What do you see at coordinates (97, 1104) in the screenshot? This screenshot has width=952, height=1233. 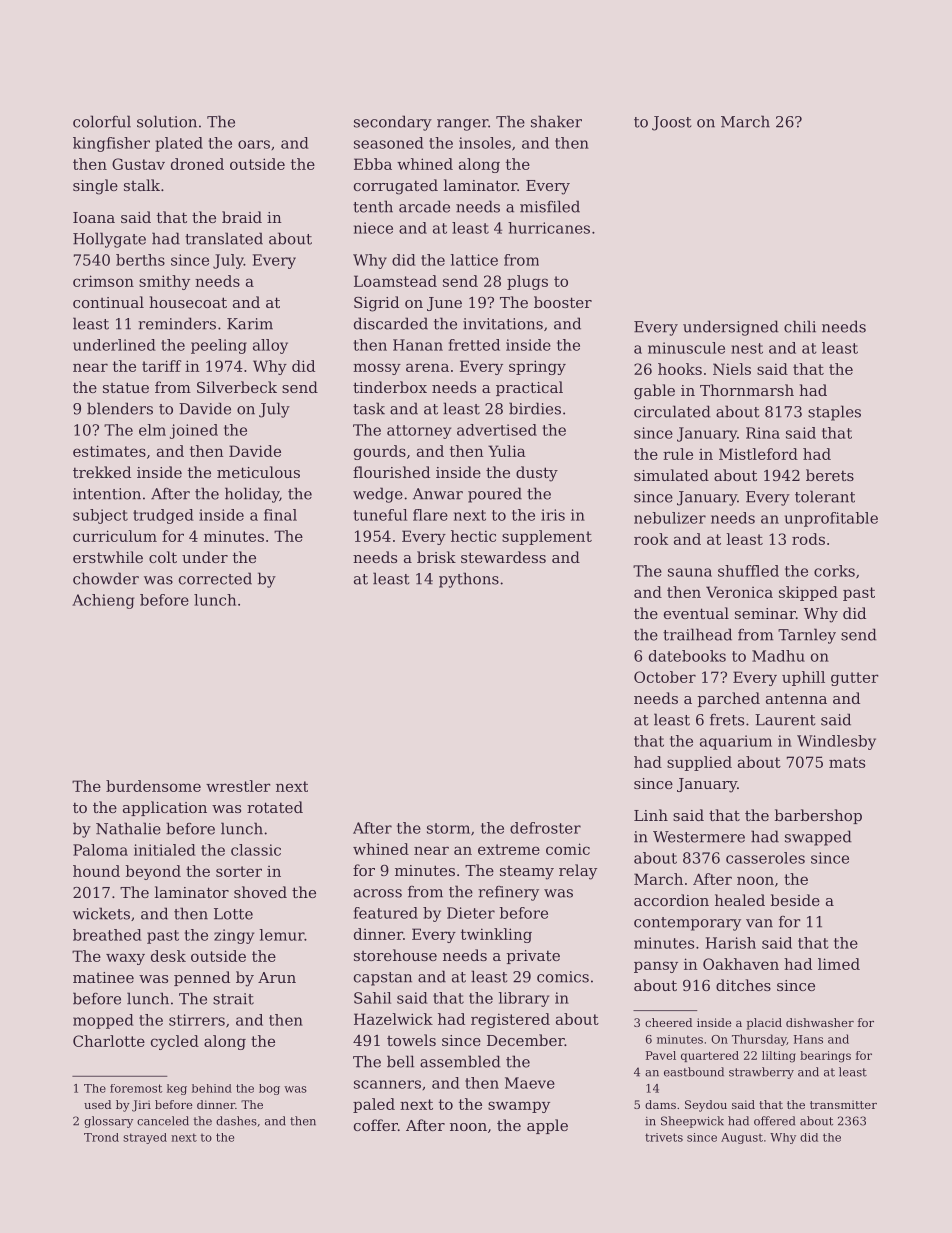 I see `used` at bounding box center [97, 1104].
